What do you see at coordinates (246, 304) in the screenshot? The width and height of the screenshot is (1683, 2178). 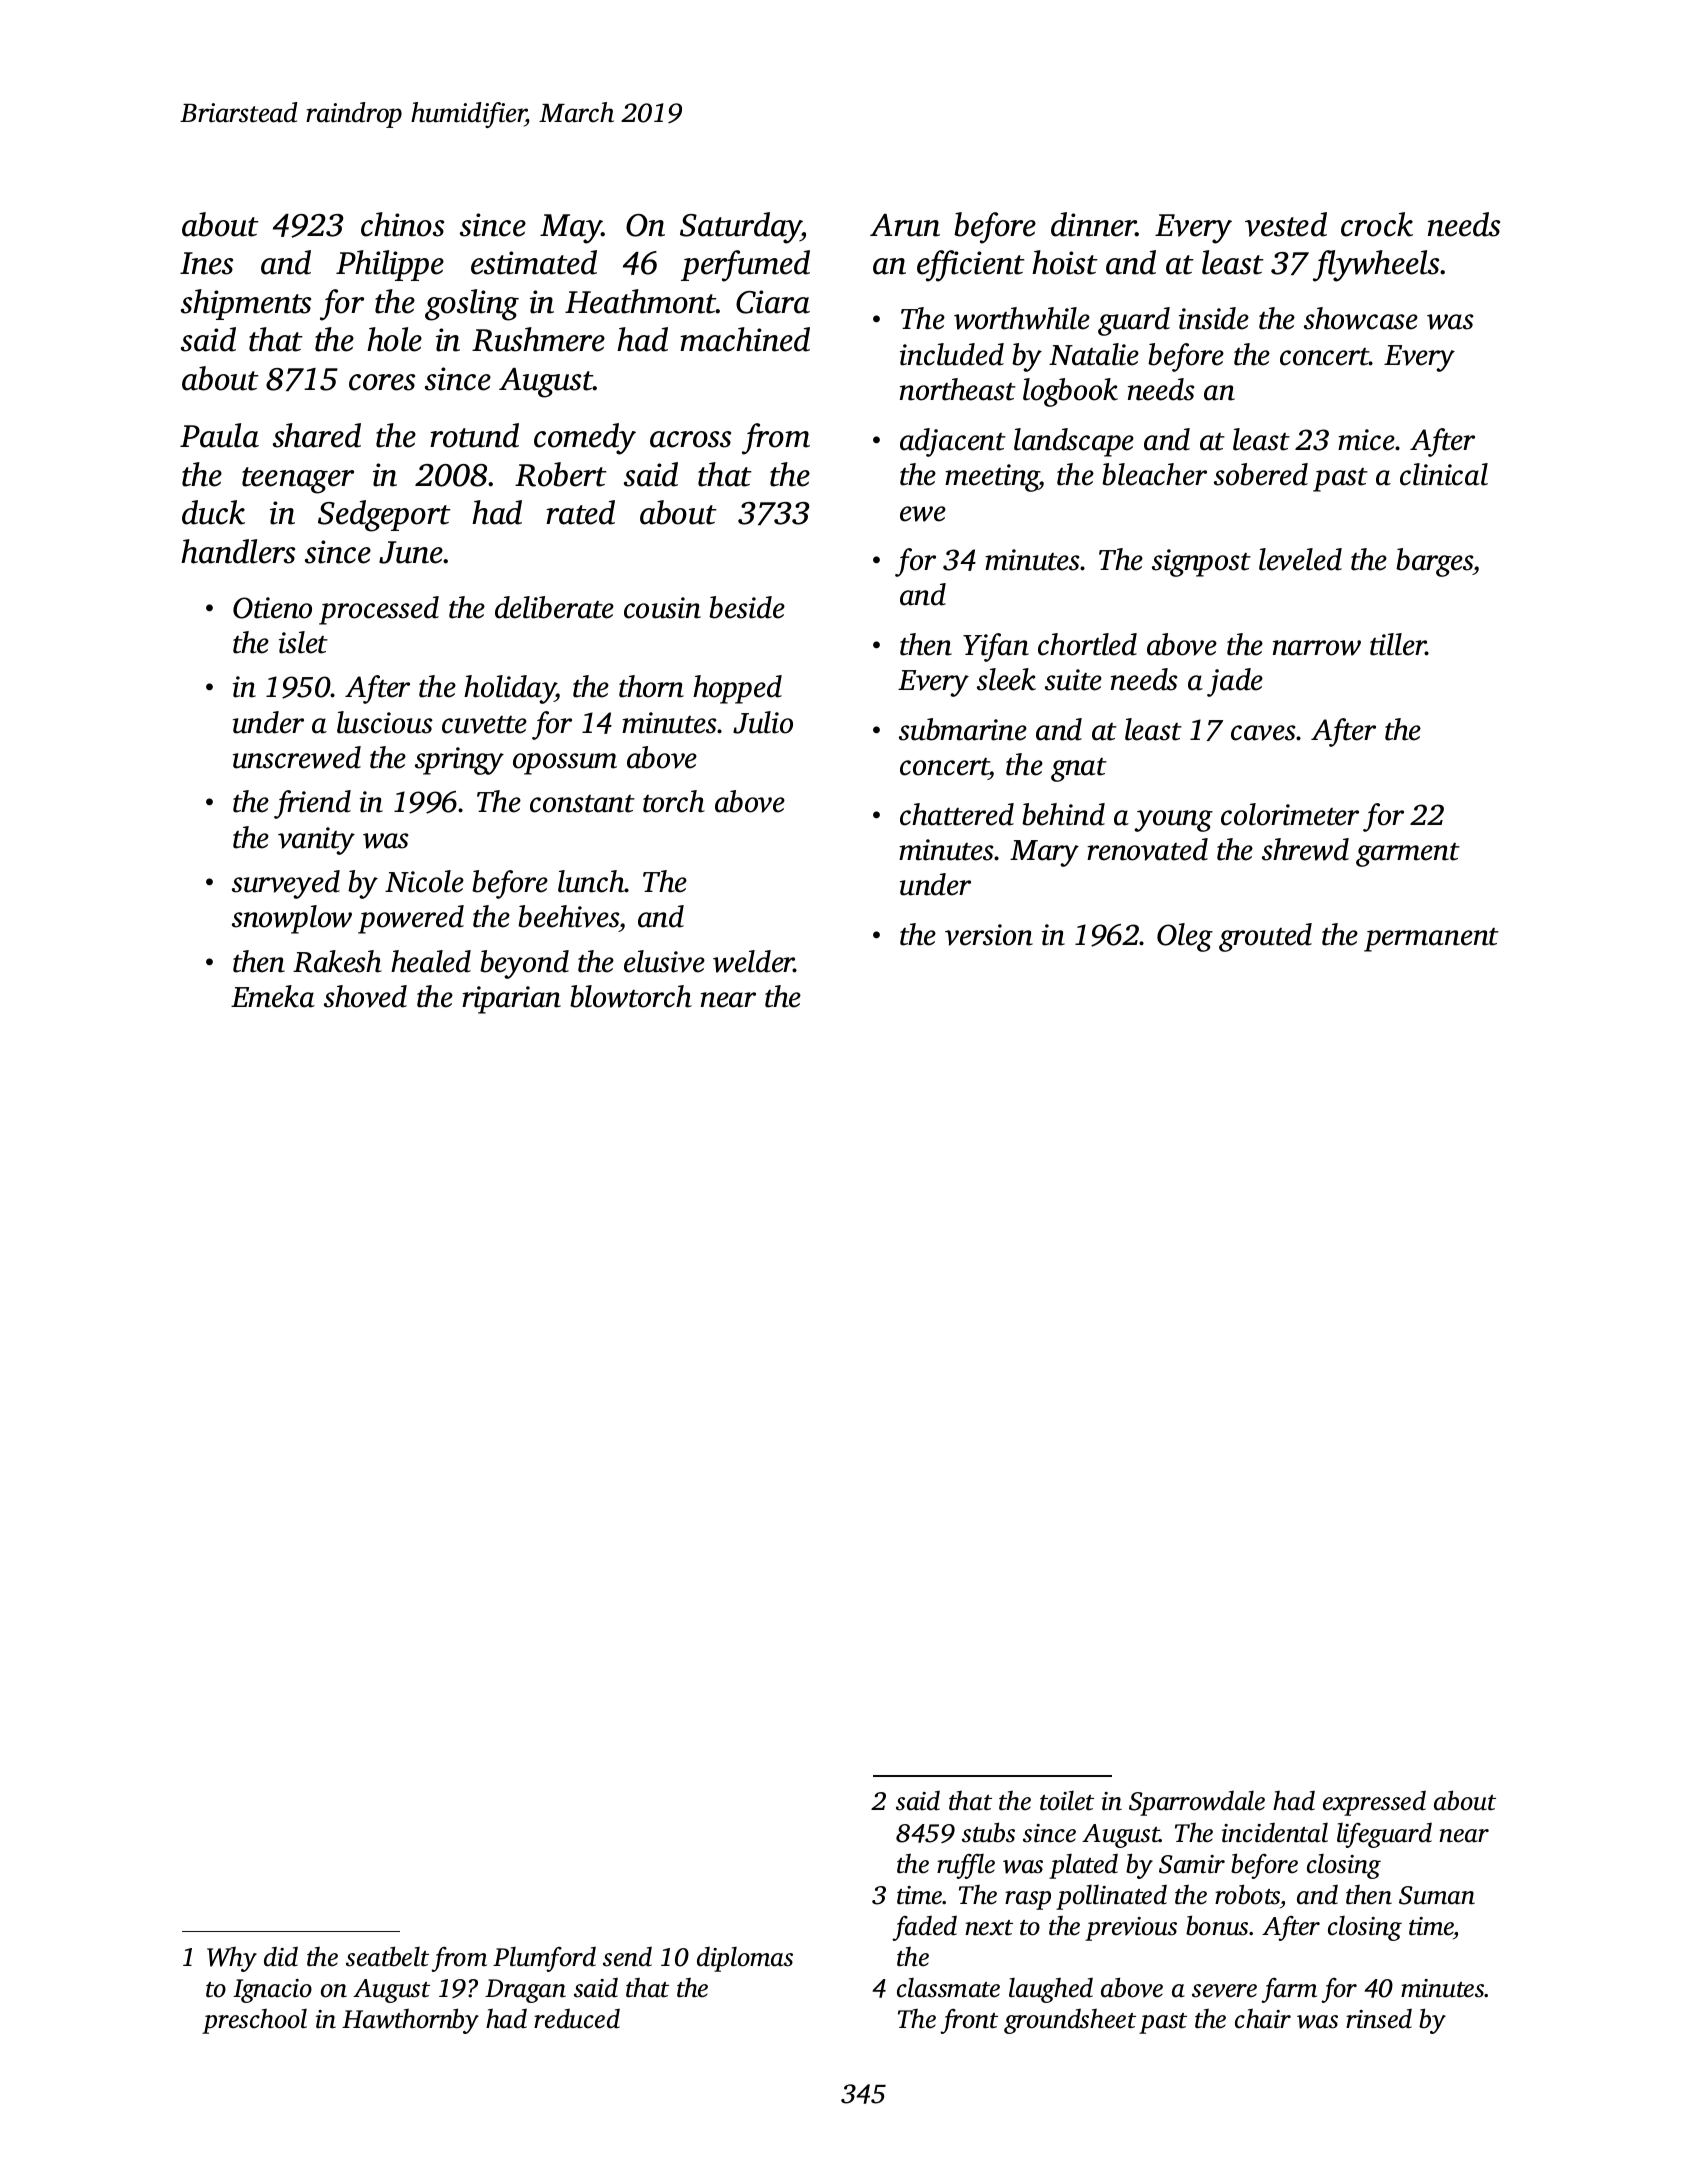 I see `shipments` at bounding box center [246, 304].
